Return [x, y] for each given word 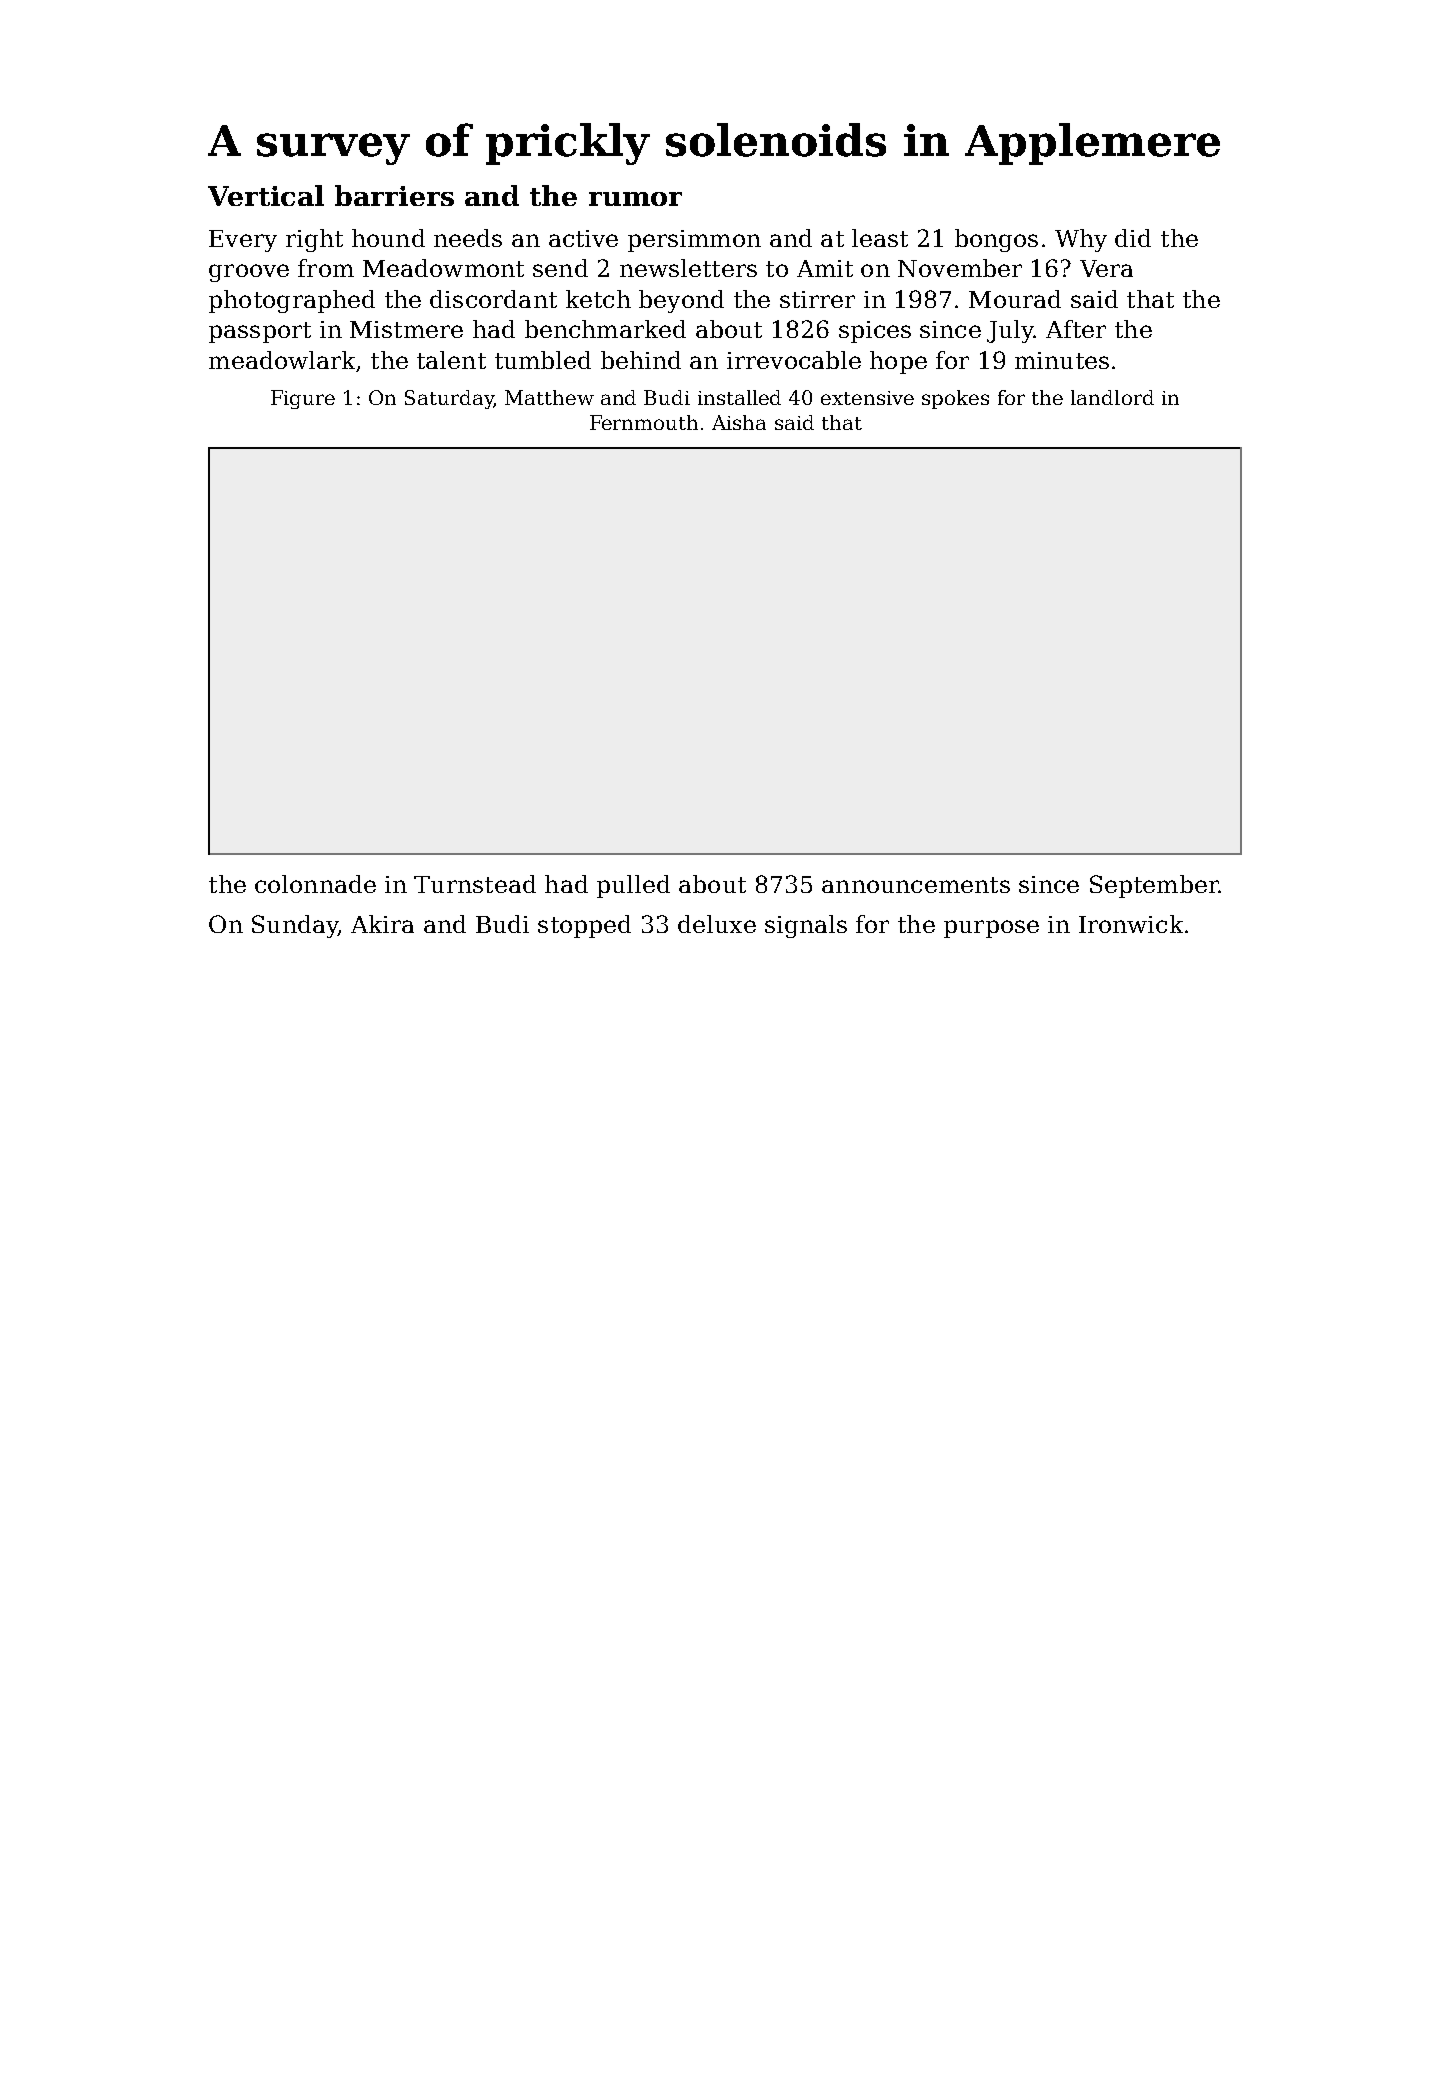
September [1154, 886]
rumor [635, 199]
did [1133, 238]
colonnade [315, 884]
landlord [1112, 397]
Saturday [449, 399]
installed [739, 397]
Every [243, 241]
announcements [916, 885]
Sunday [295, 926]
